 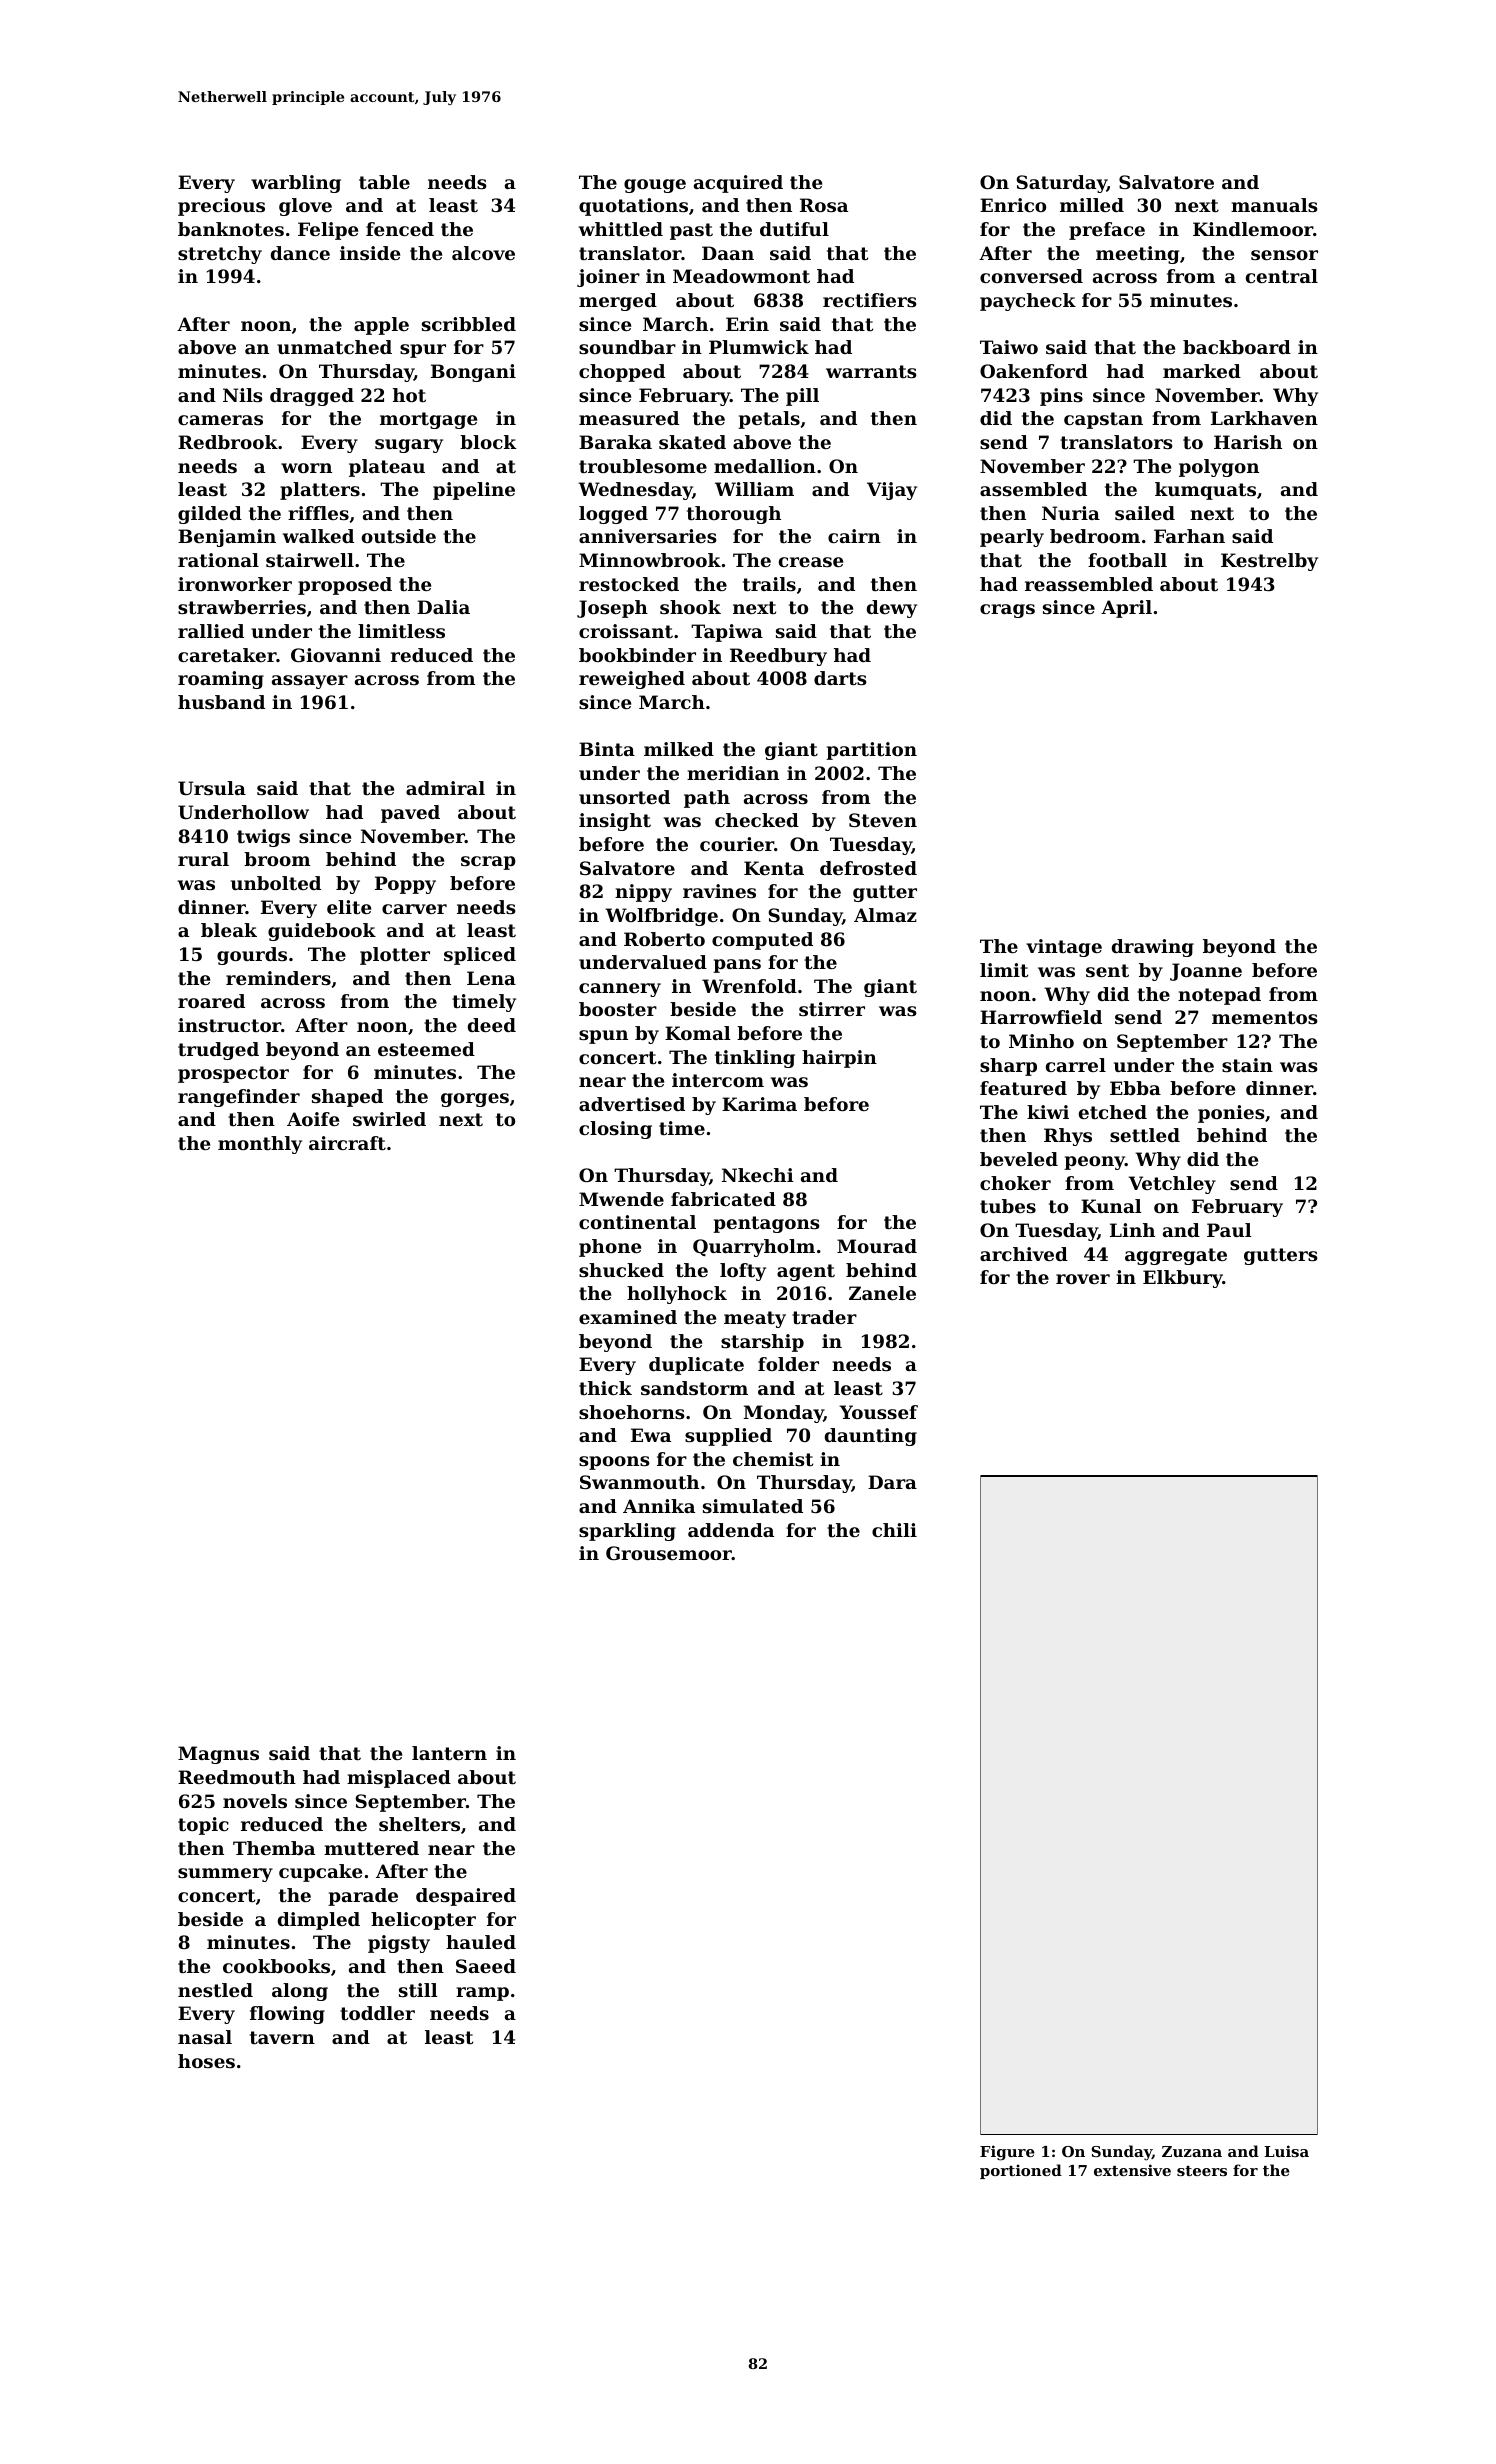 I want to click on Rosa, so click(x=824, y=205).
